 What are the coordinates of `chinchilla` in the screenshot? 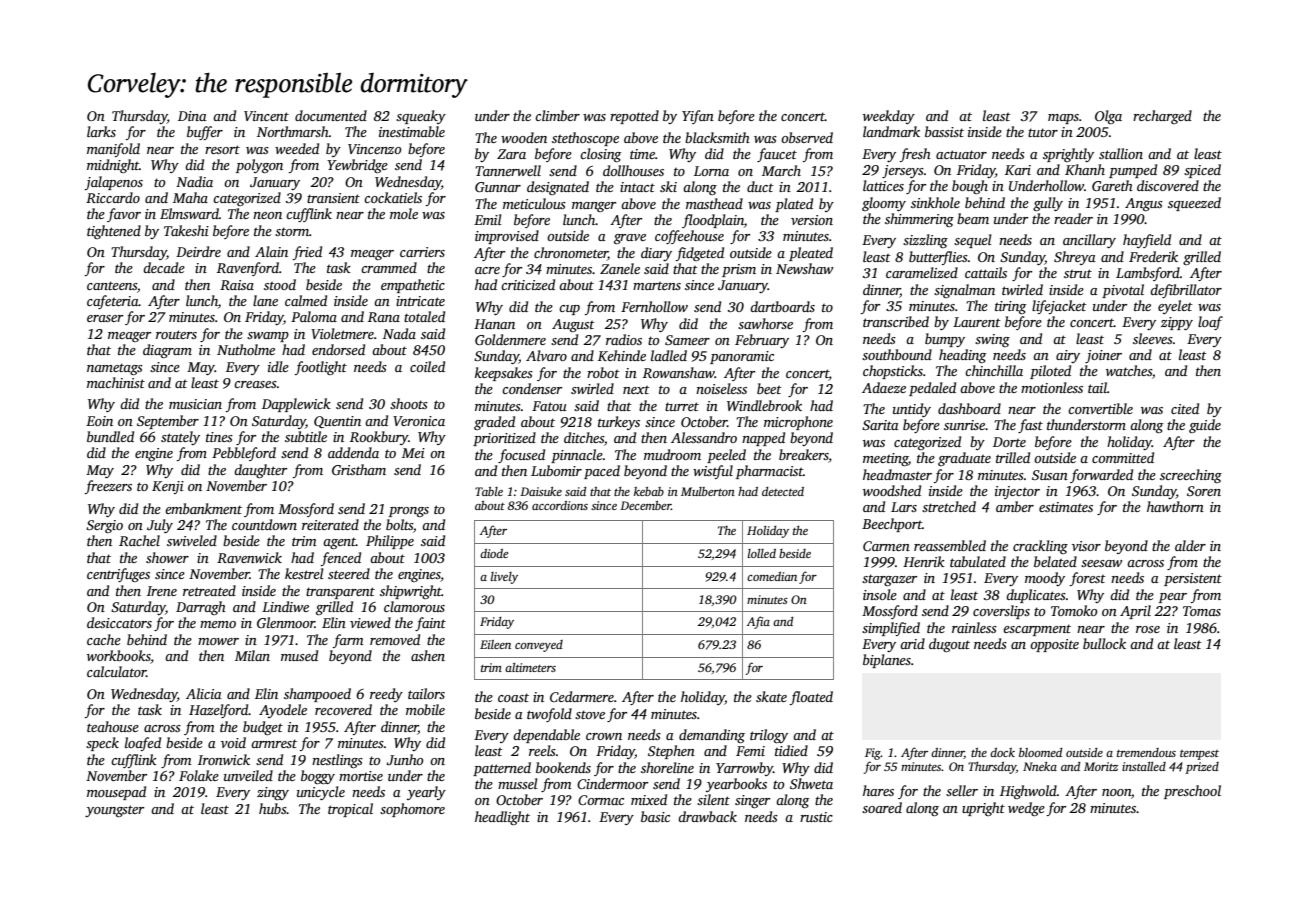 It's located at (994, 370).
